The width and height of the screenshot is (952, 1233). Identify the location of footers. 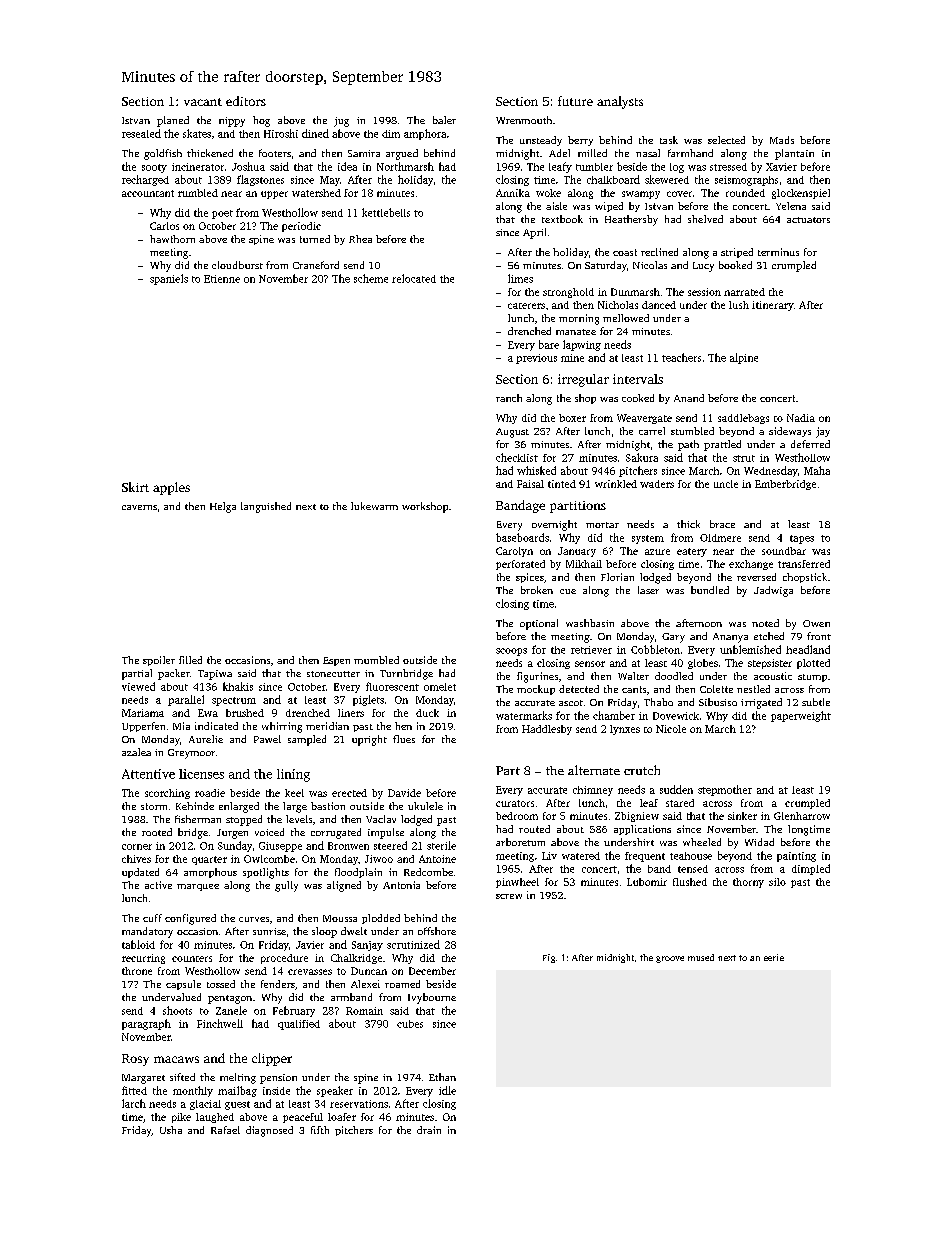
(275, 153).
